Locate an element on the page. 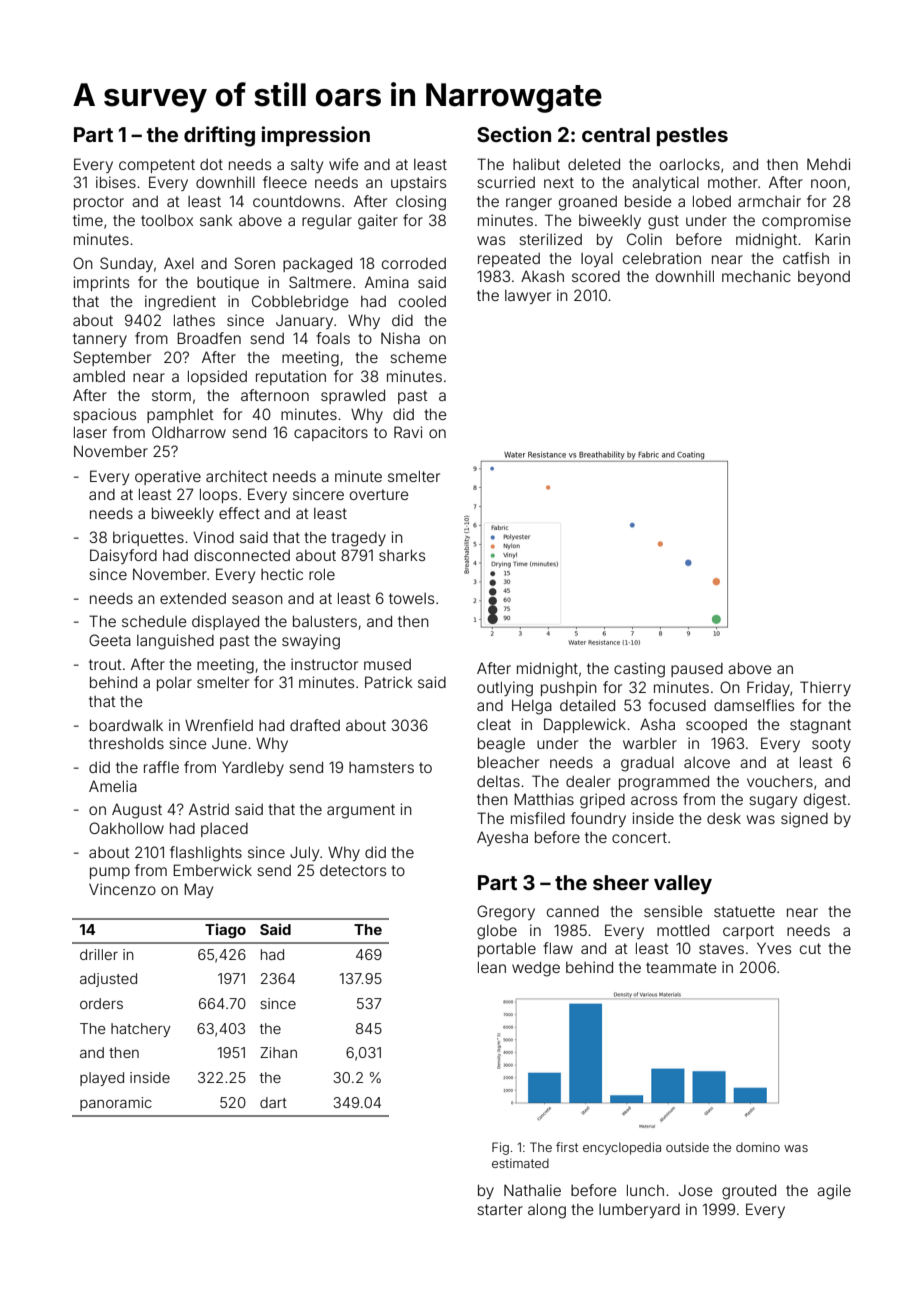 Image resolution: width=924 pixels, height=1308 pixels. ambled is located at coordinates (99, 376).
